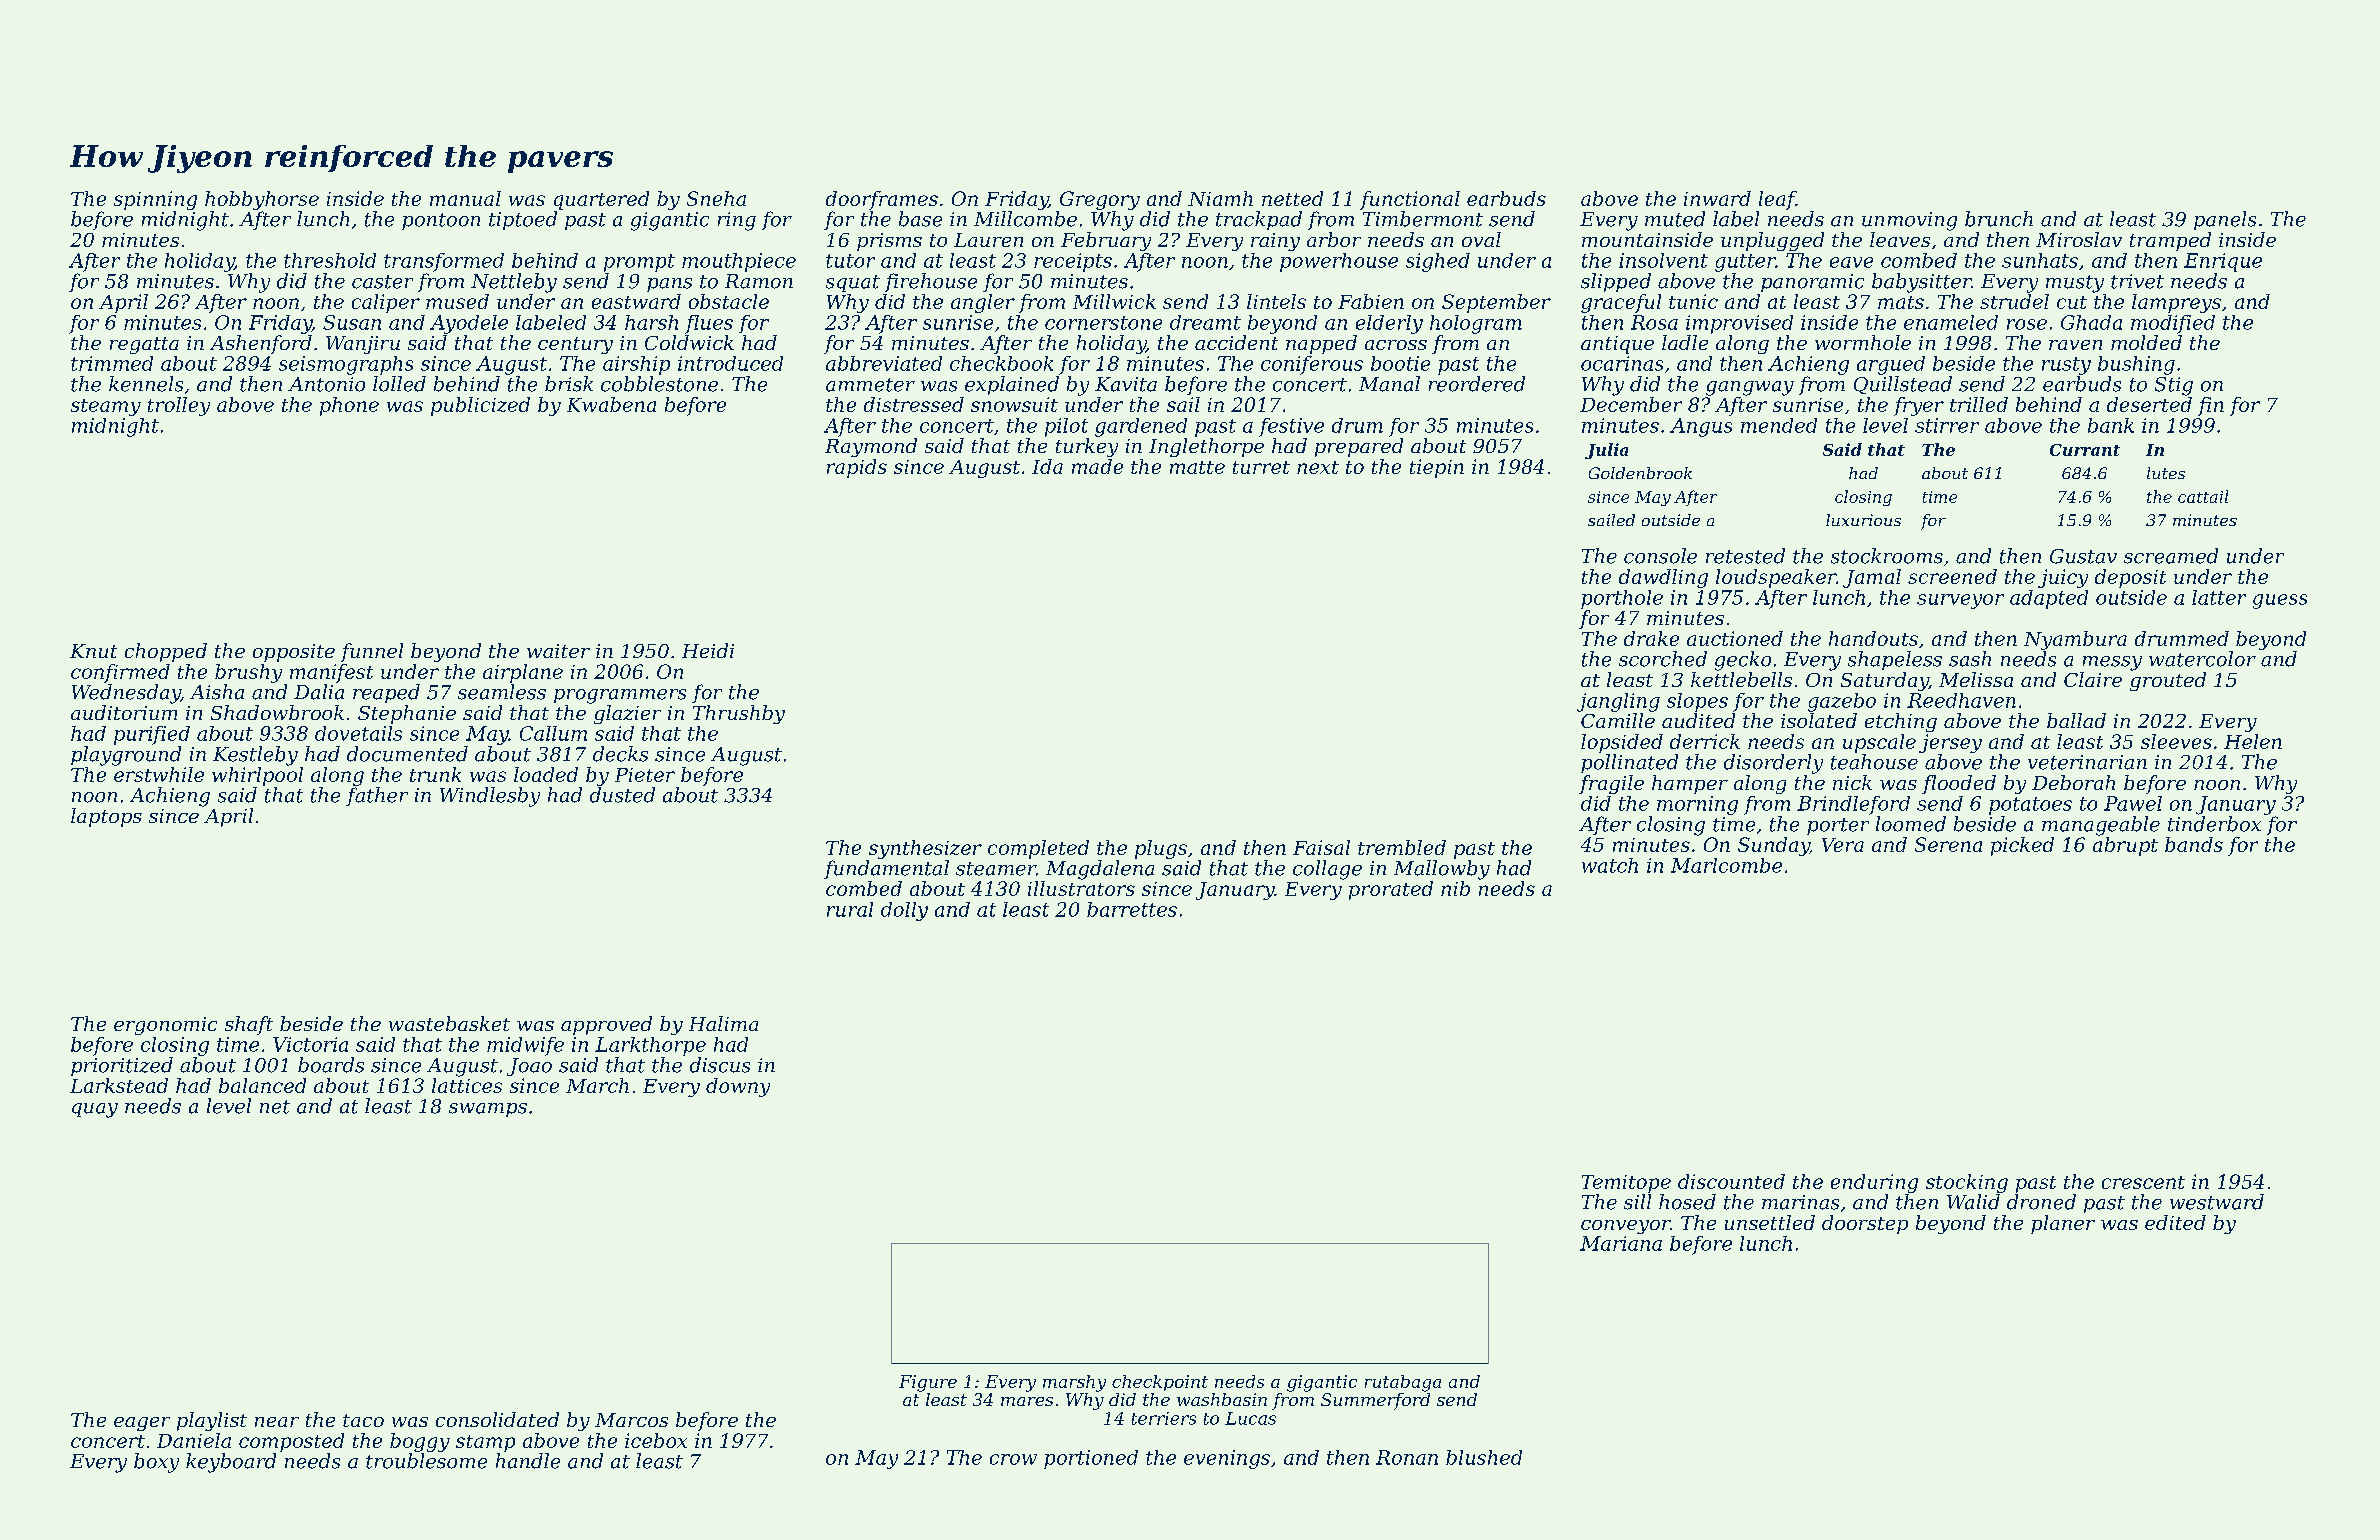  What do you see at coordinates (739, 714) in the screenshot?
I see `Thrushby` at bounding box center [739, 714].
